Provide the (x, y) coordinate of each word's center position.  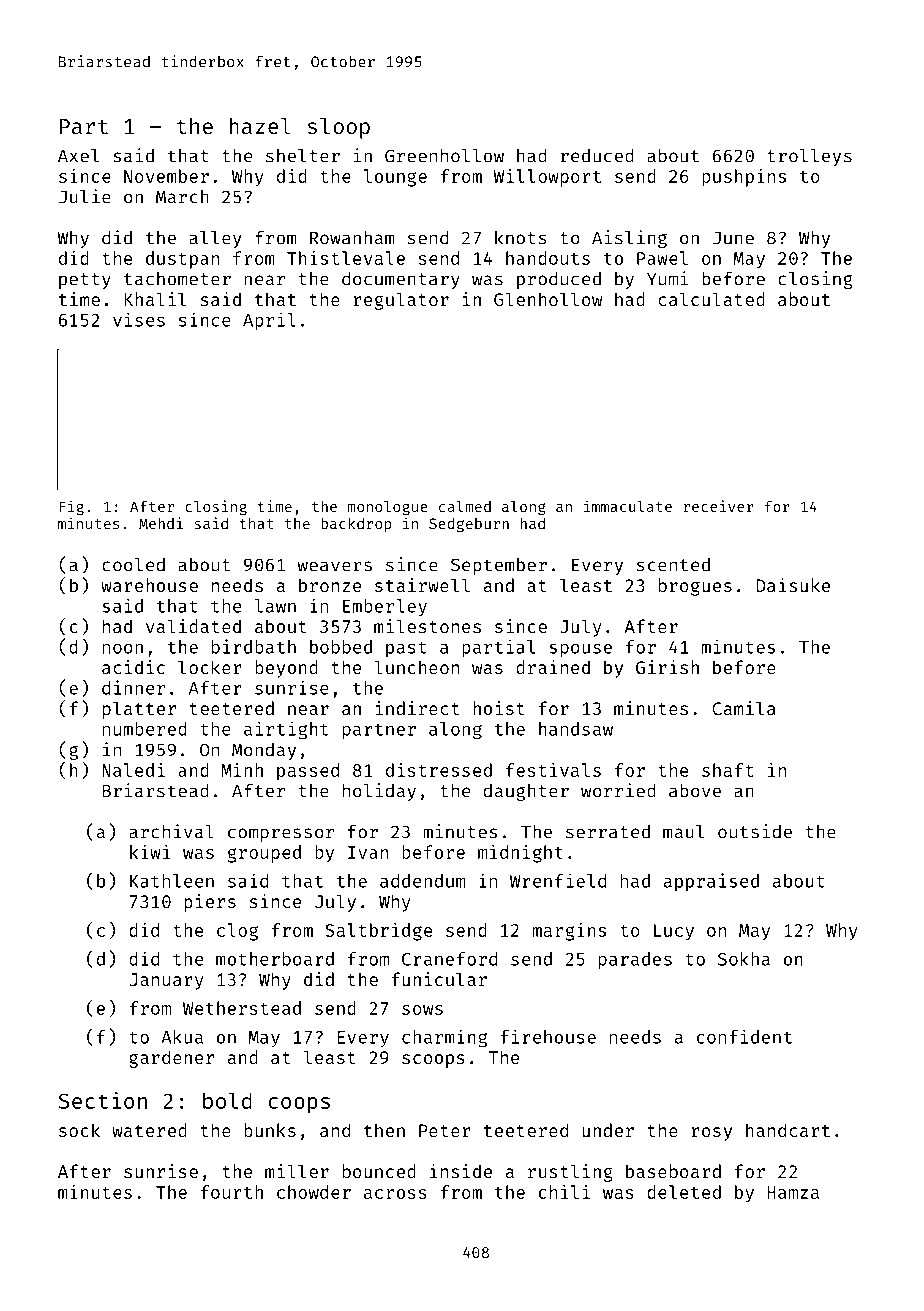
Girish (667, 667)
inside (461, 1171)
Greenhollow (444, 156)
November (166, 176)
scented (673, 565)
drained (553, 667)
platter (139, 710)
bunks (270, 1130)
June (733, 238)
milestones (427, 626)
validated (193, 626)
